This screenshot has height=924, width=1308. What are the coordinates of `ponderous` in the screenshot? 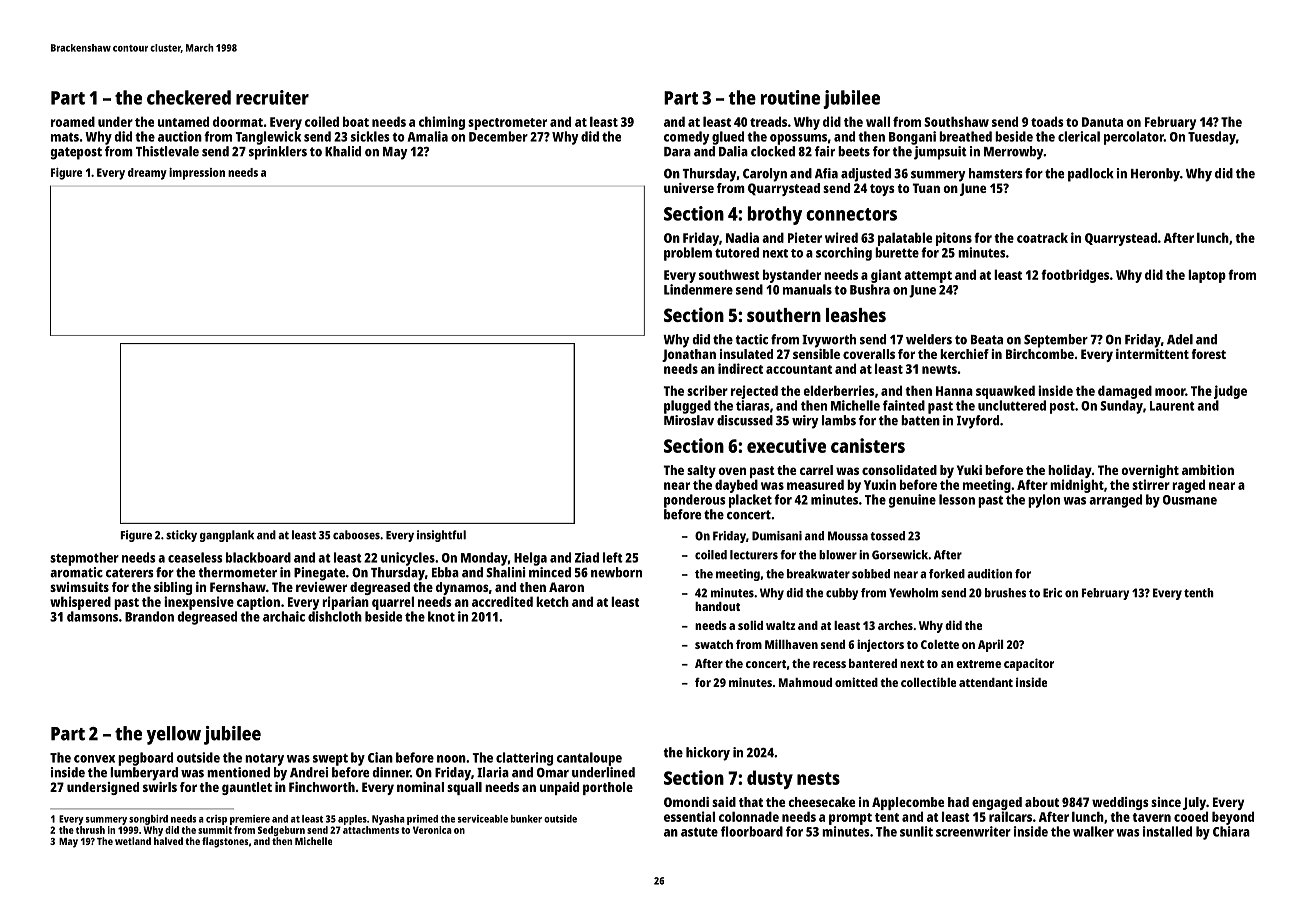 It's located at (695, 501).
